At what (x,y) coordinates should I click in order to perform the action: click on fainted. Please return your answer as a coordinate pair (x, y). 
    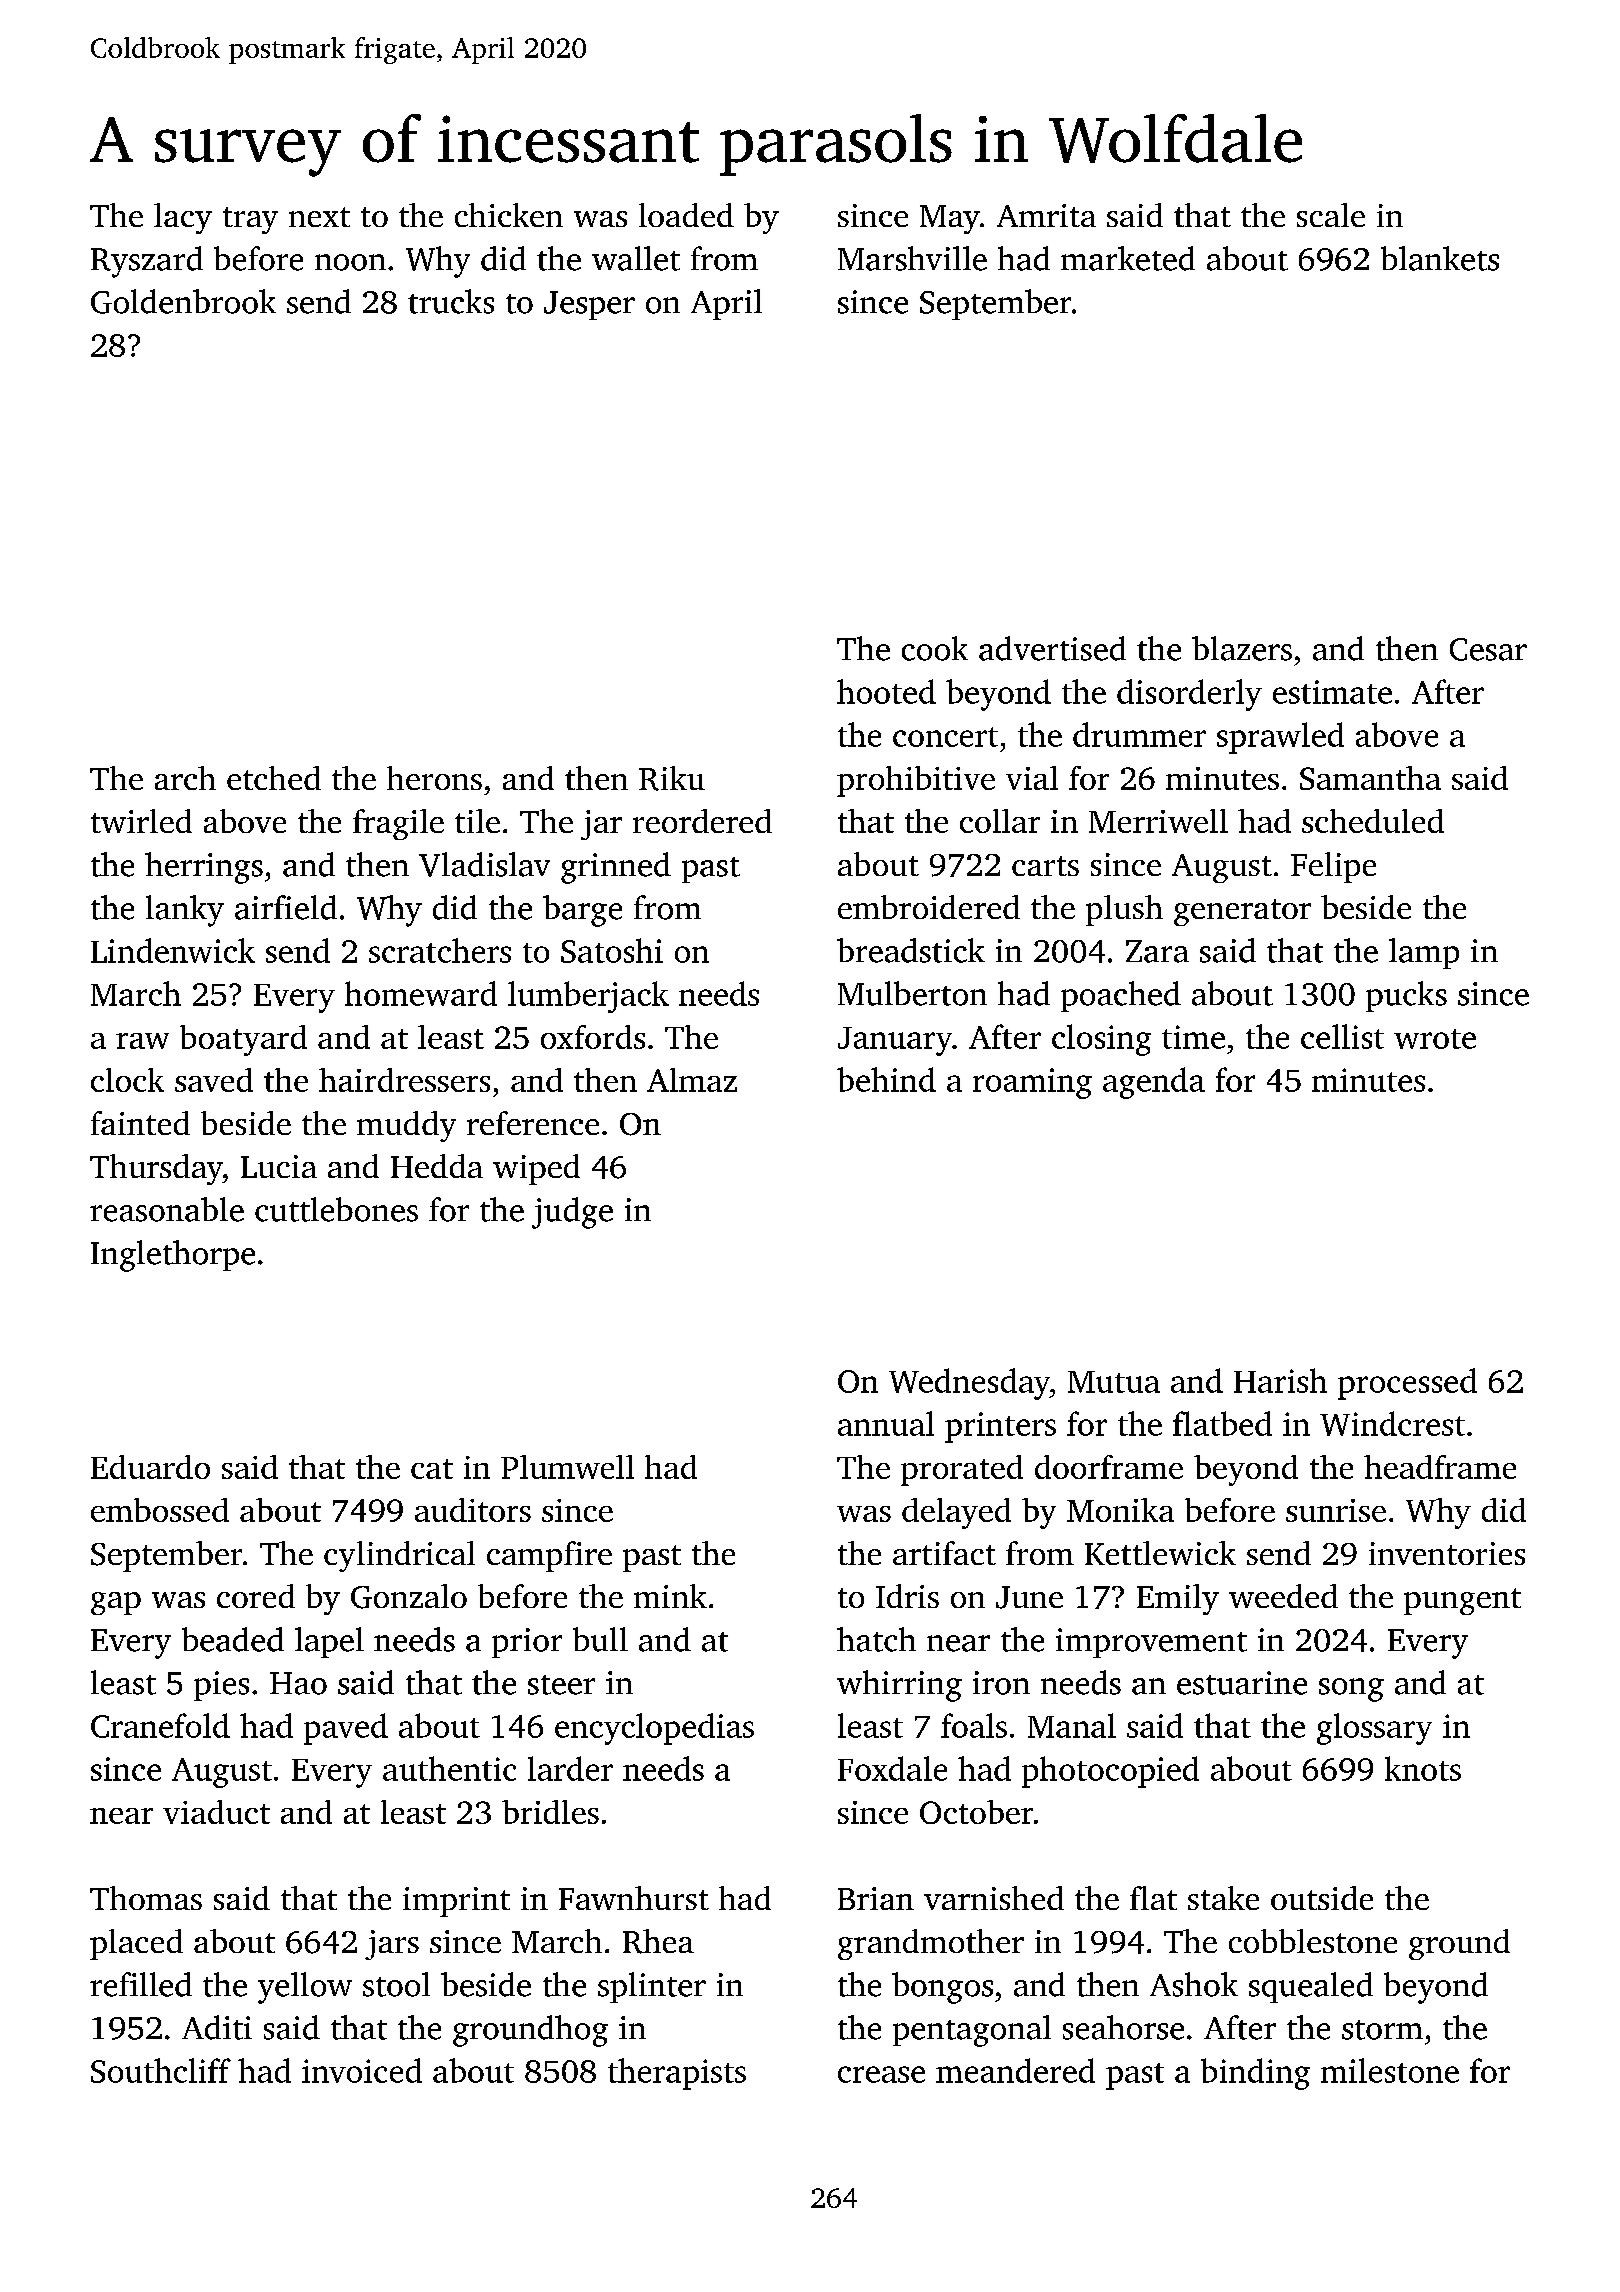
    Looking at the image, I should click on (140, 1123).
